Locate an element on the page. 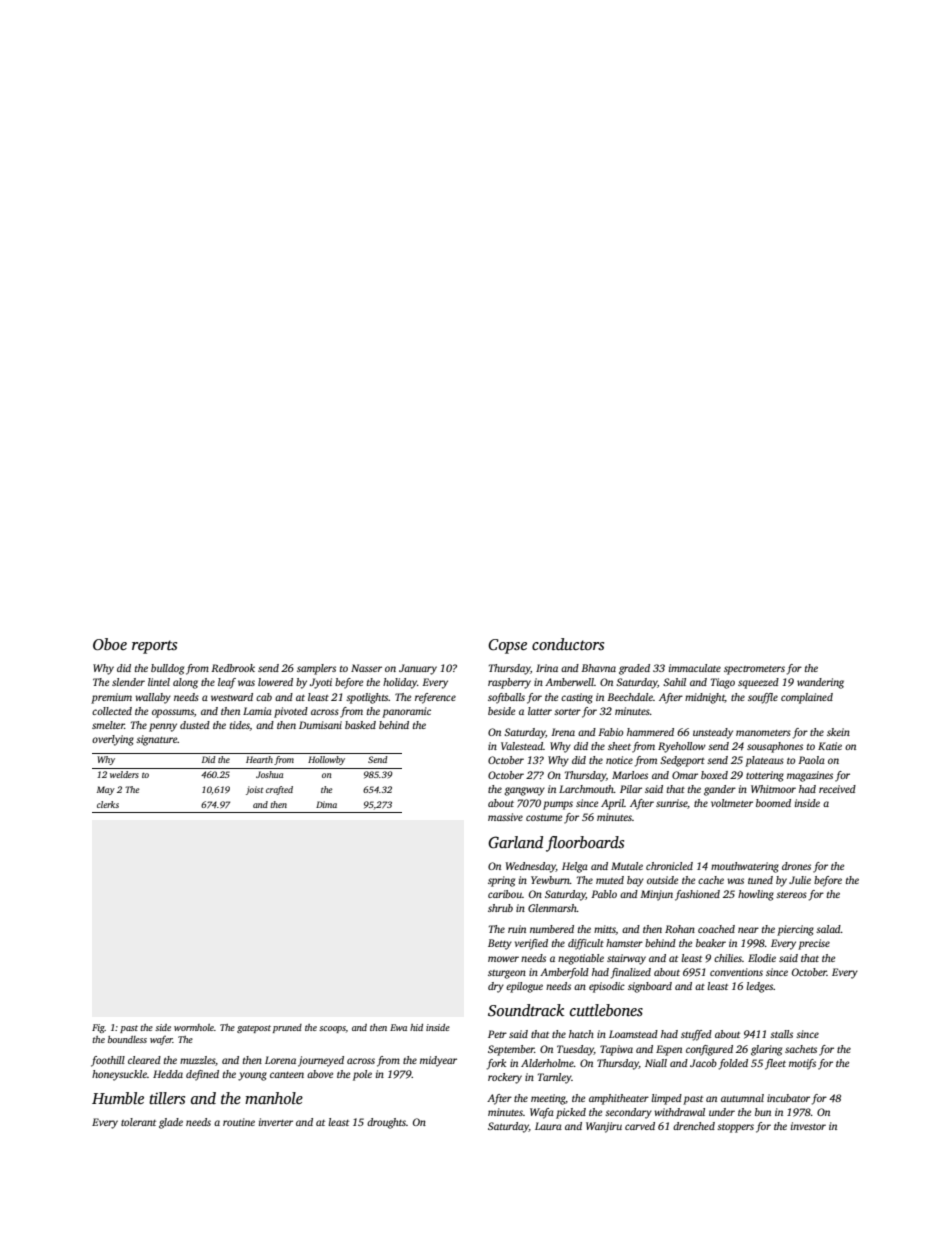  raspberry is located at coordinates (509, 683).
